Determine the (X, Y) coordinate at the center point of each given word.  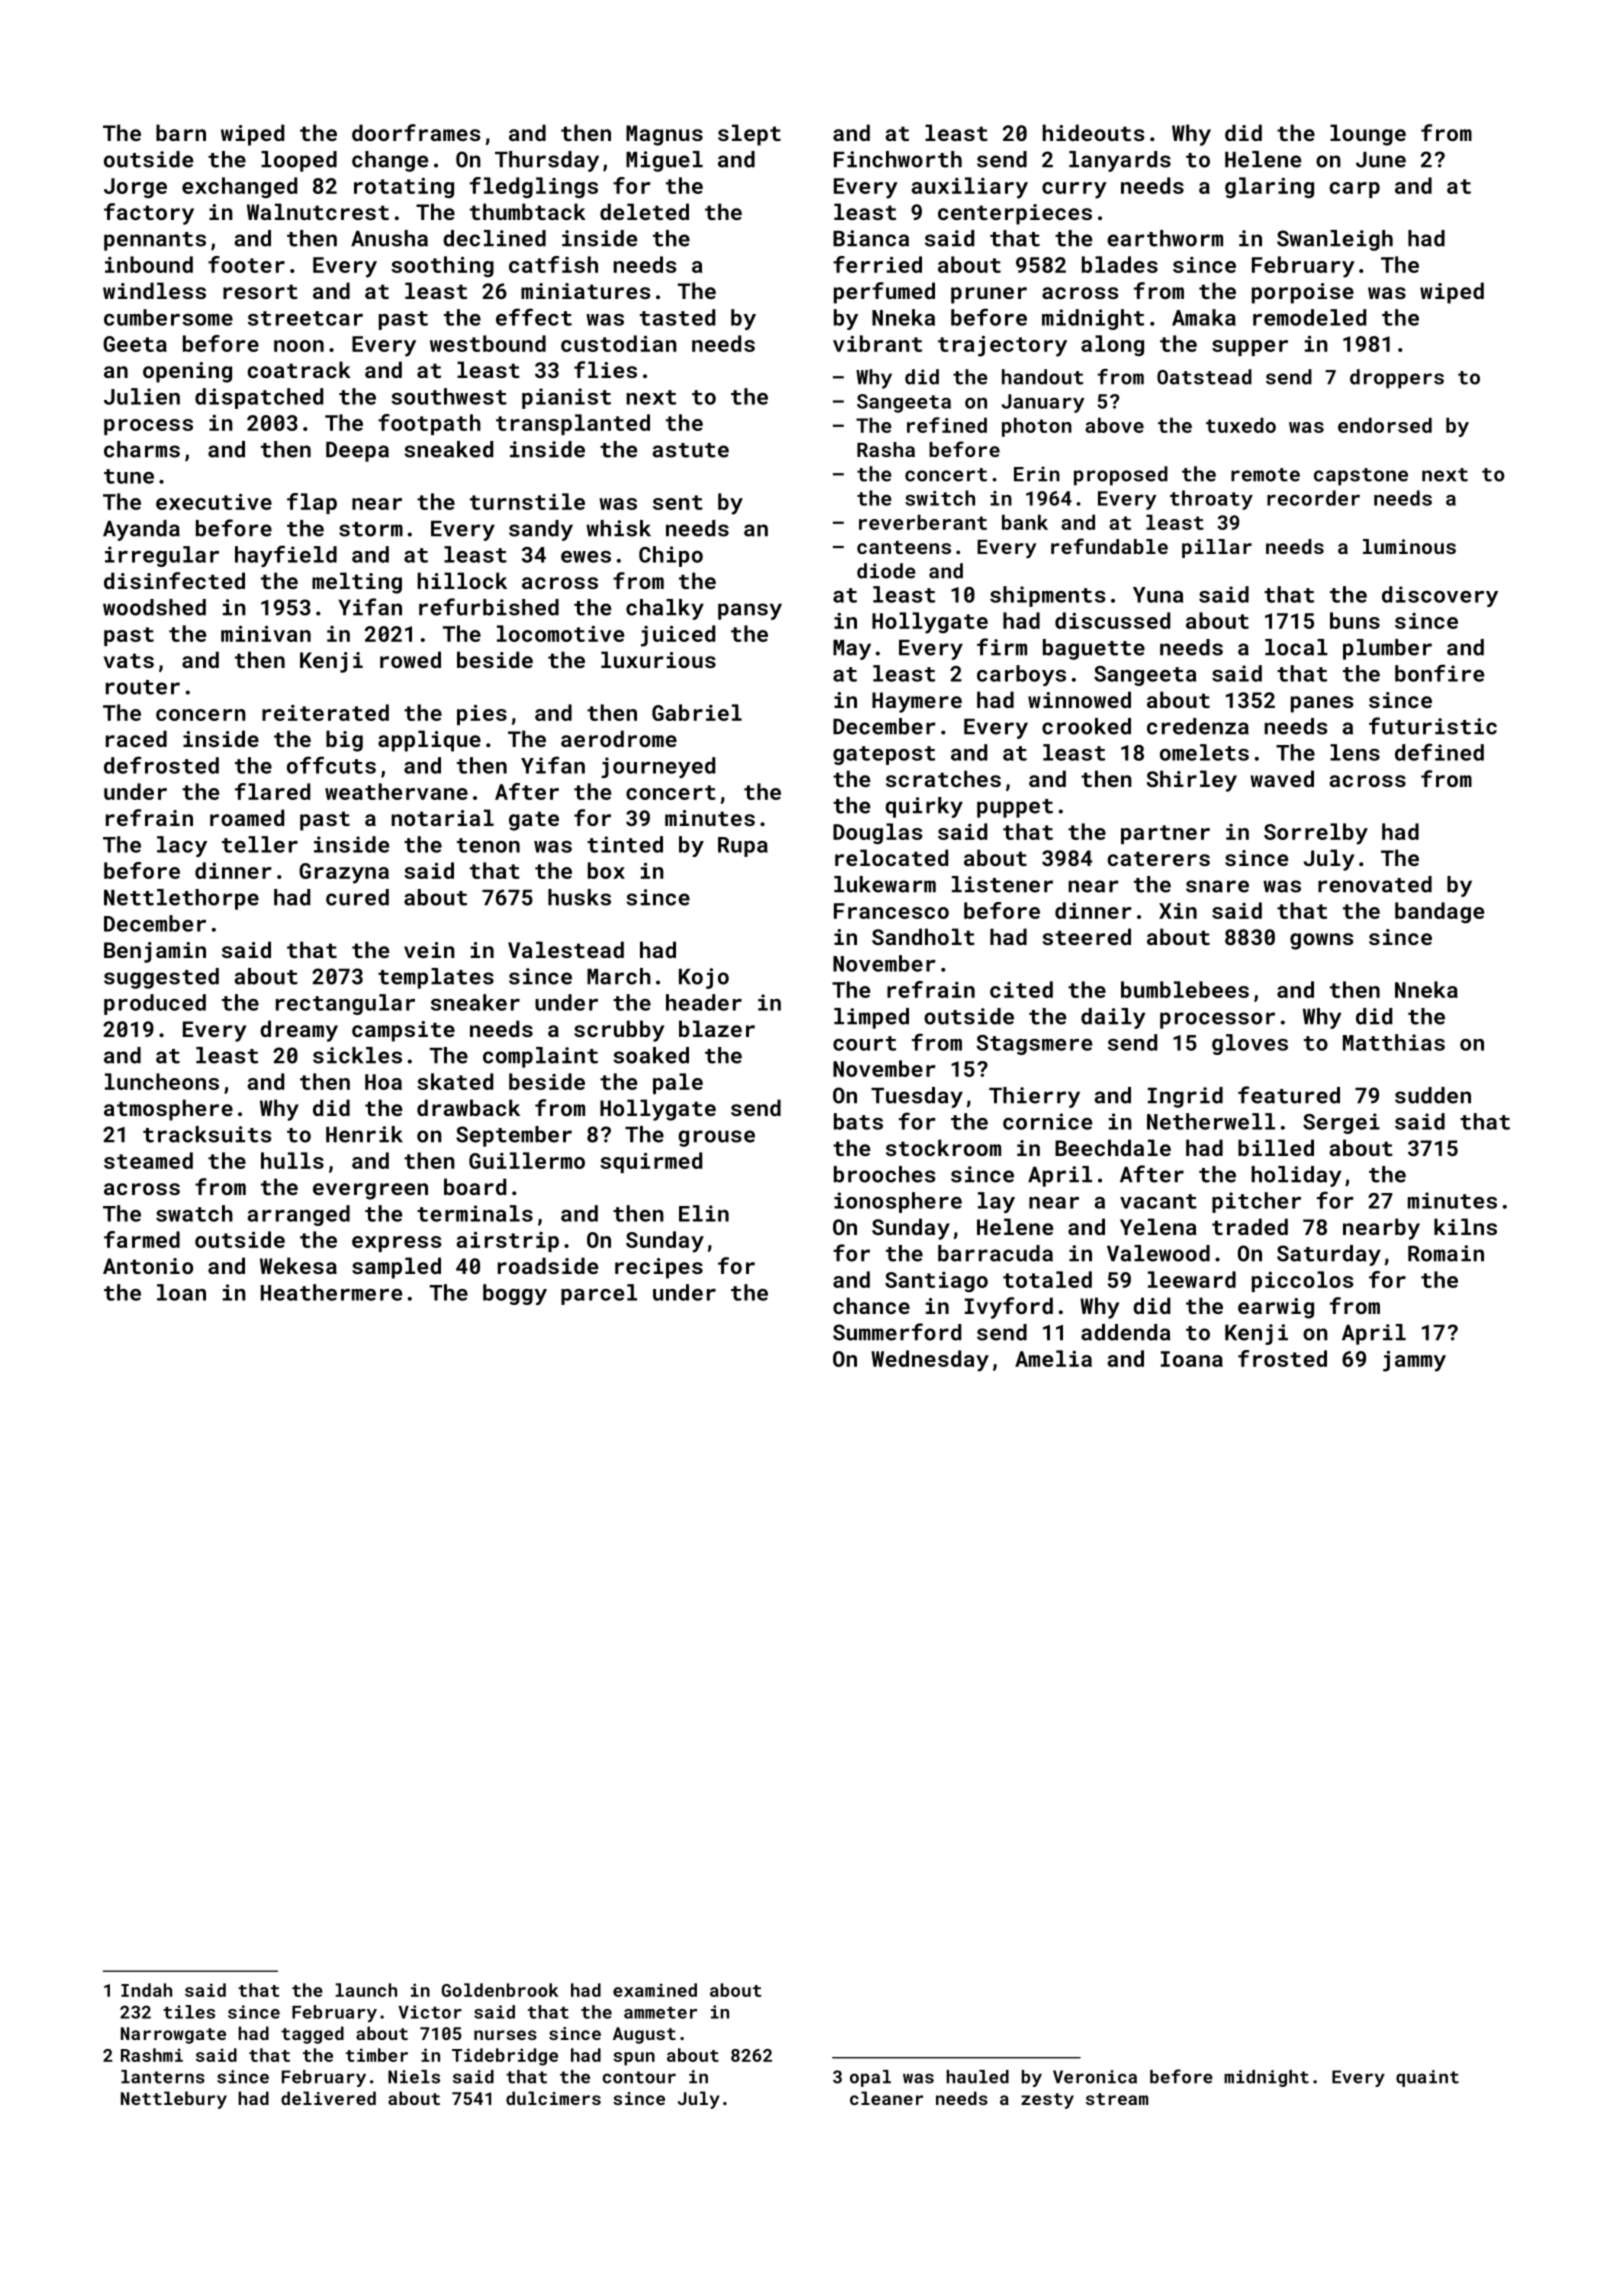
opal (870, 2078)
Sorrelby (1316, 834)
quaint (1427, 2078)
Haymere (917, 702)
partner (1165, 834)
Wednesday (930, 1361)
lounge (1368, 135)
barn (181, 132)
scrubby (619, 1031)
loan (181, 1292)
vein (429, 950)
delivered (328, 2098)
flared (272, 791)
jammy (1414, 1361)
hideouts (1093, 132)
